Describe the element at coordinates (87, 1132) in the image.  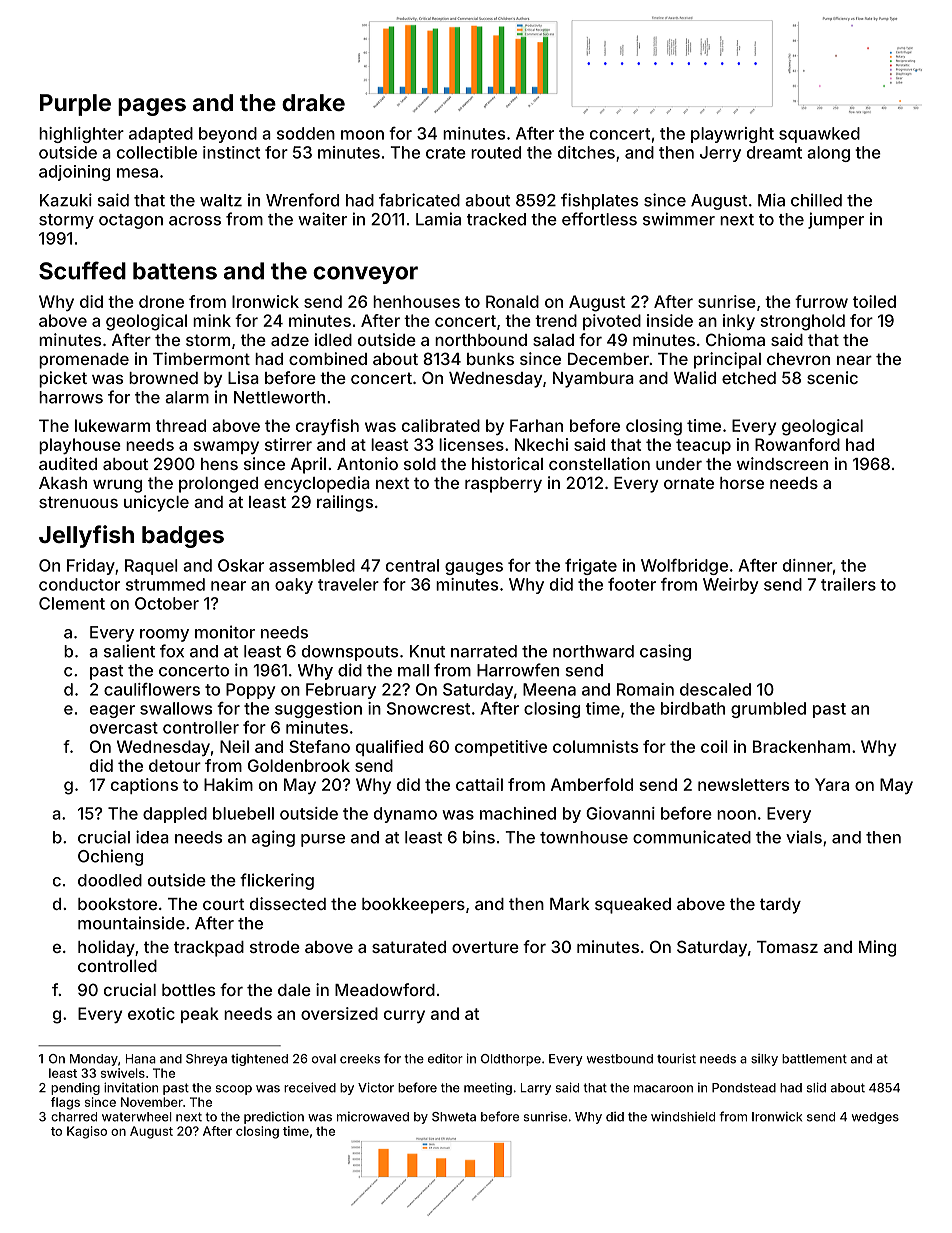
I see `Kagiso` at that location.
